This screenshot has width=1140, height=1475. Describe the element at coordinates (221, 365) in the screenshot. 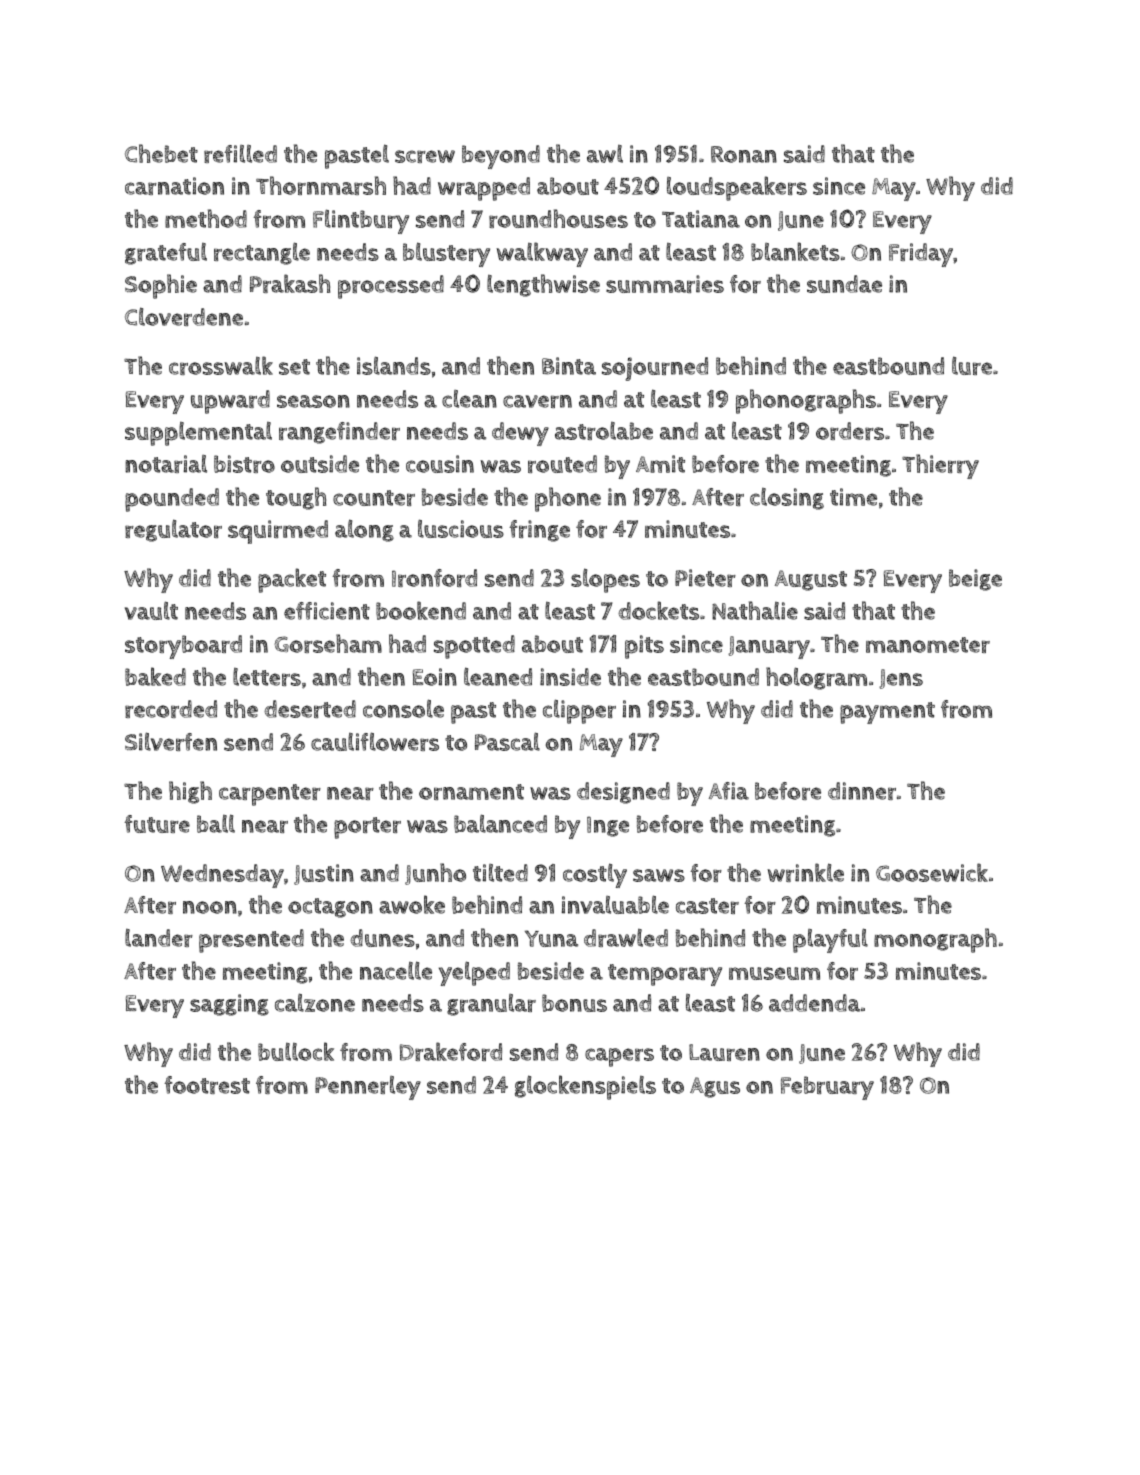

I see `crosswalk` at that location.
